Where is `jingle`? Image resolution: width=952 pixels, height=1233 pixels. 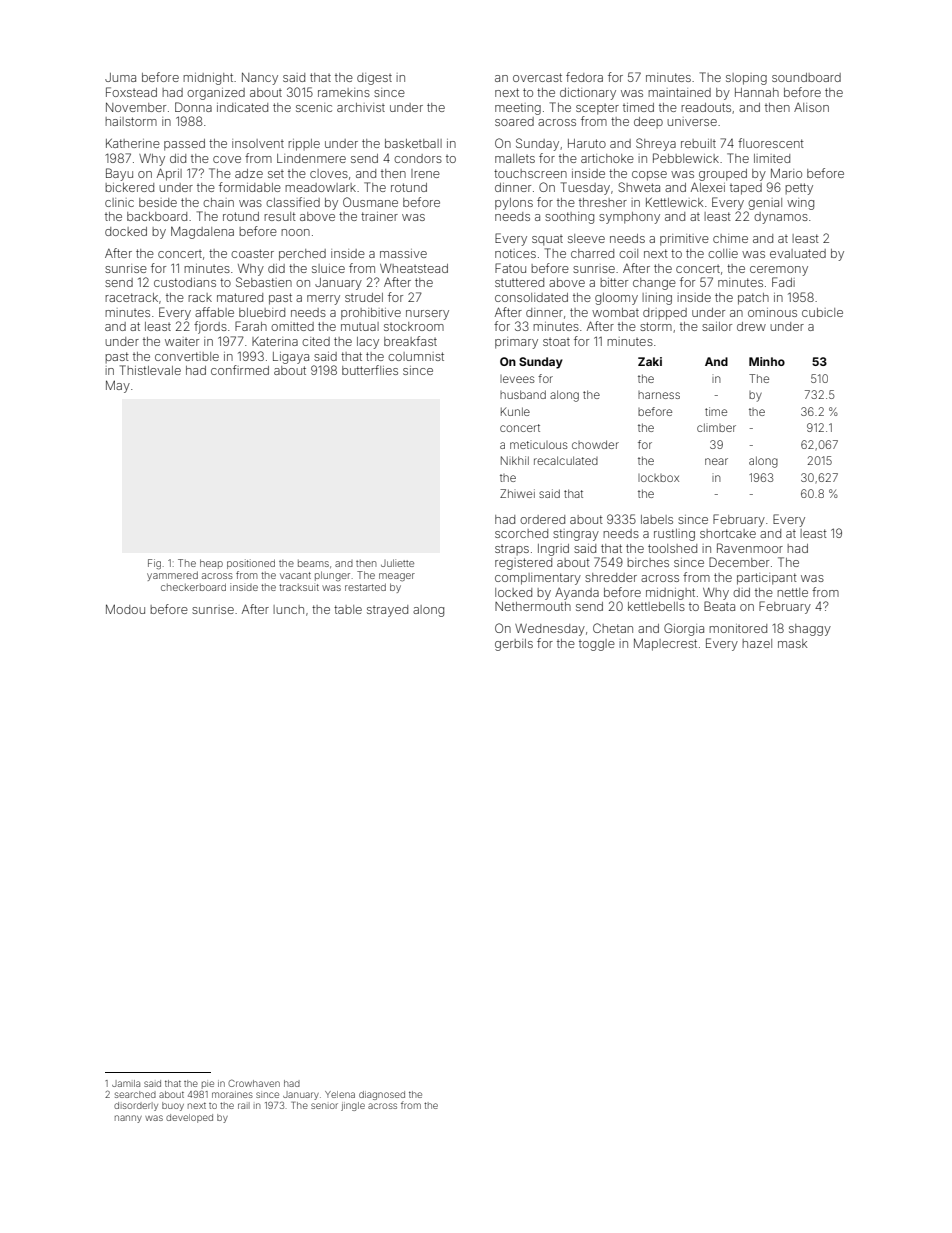 jingle is located at coordinates (353, 1106).
